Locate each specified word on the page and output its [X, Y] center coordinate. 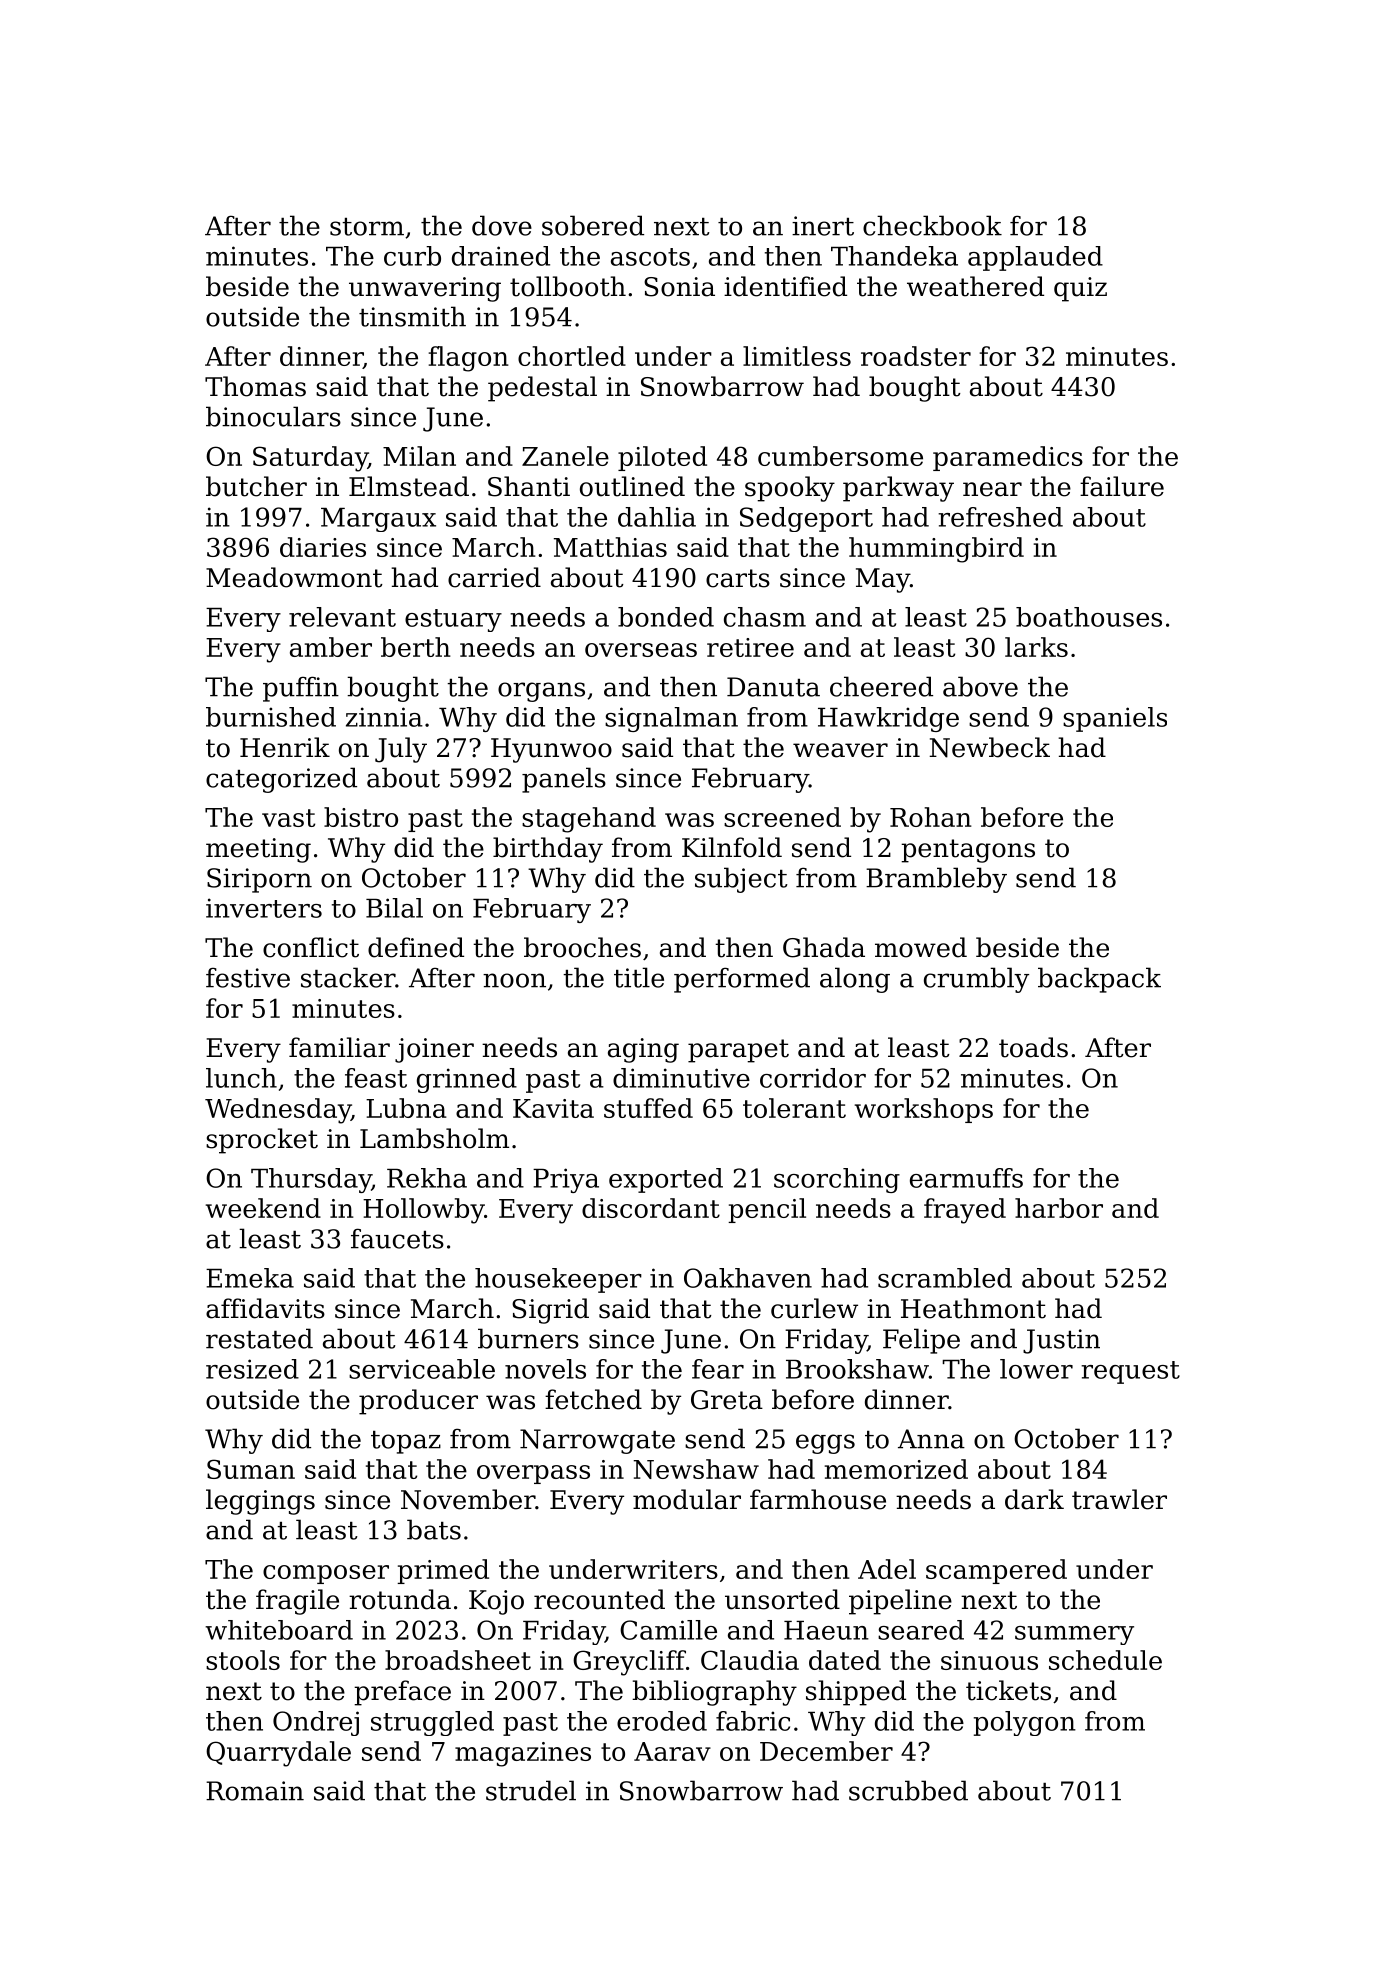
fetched [593, 1399]
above [980, 686]
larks [1036, 647]
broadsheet [458, 1660]
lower [1036, 1369]
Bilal [394, 908]
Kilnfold [732, 847]
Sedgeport [806, 519]
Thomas [255, 386]
